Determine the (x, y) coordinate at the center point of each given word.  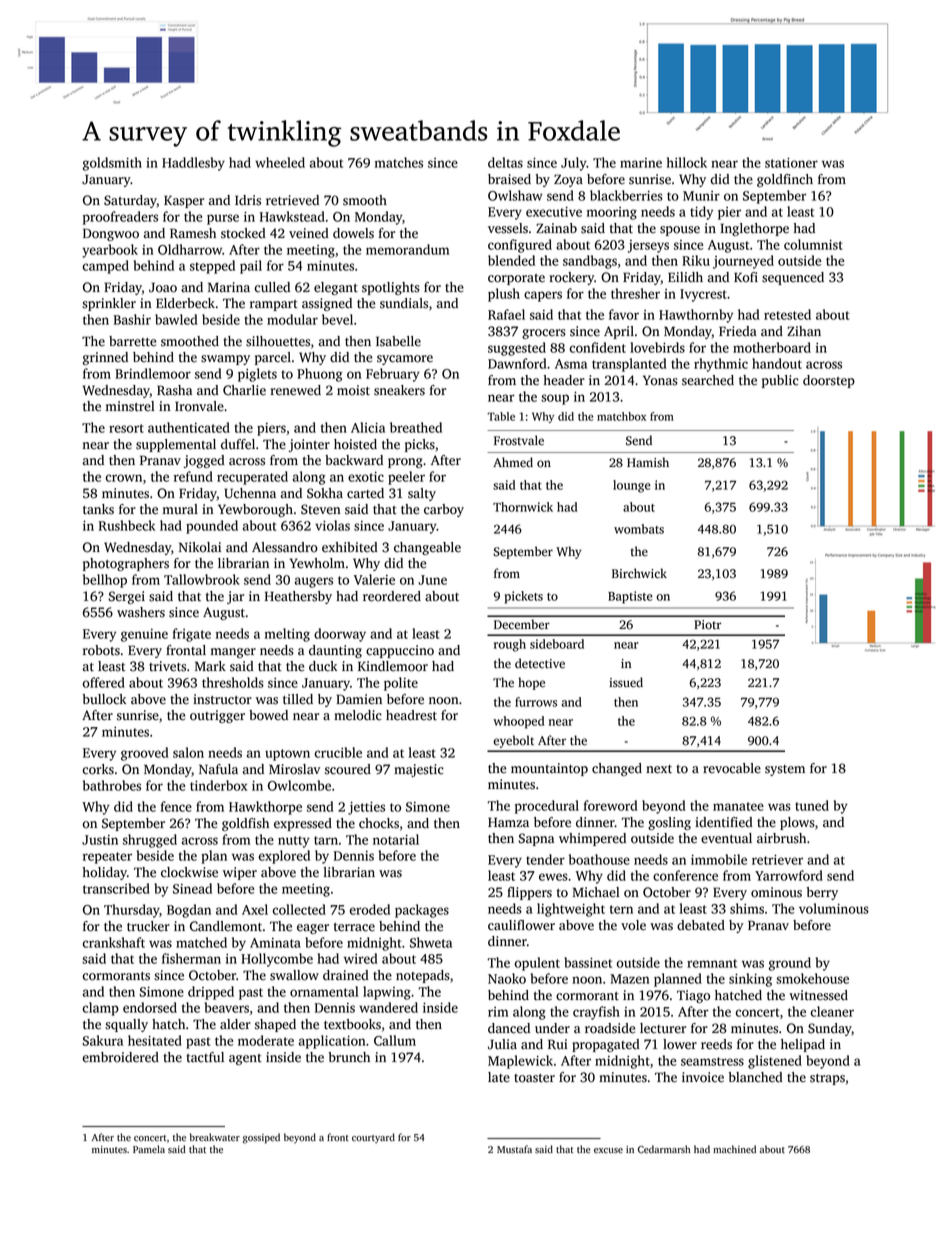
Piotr (707, 625)
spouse (680, 231)
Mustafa (514, 1149)
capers (543, 296)
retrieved (292, 200)
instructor (222, 699)
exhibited (350, 547)
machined (734, 1149)
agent (245, 1059)
